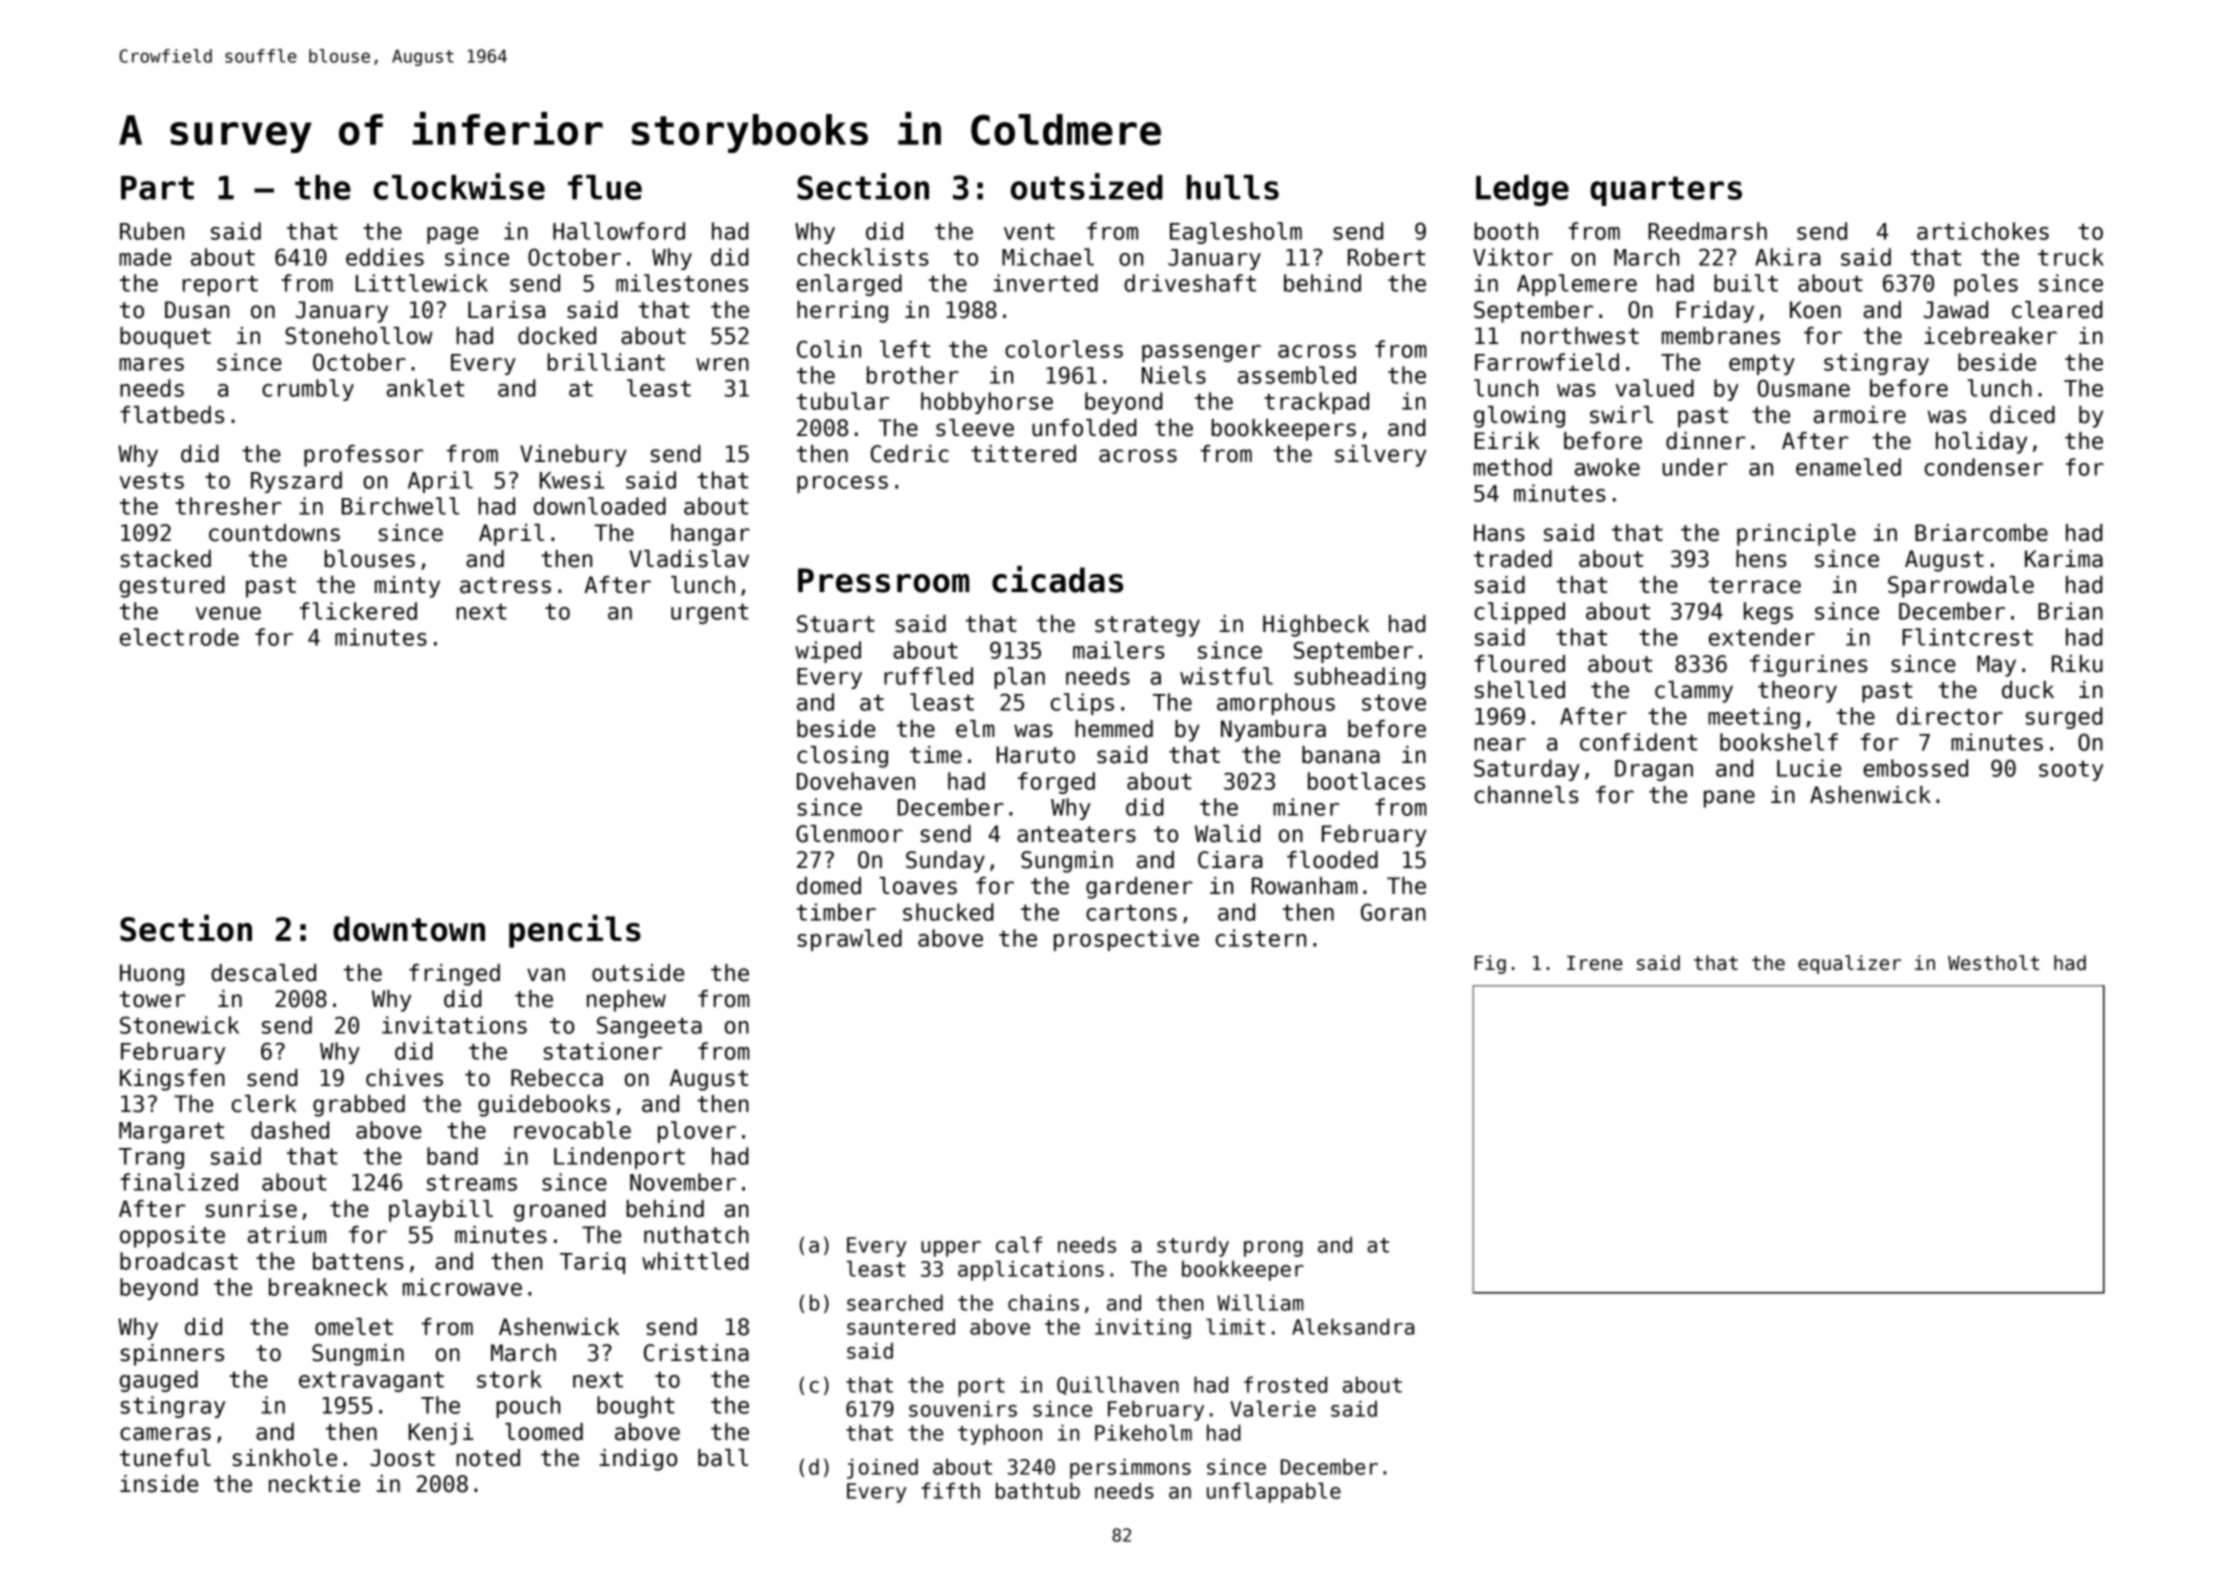 The height and width of the page is (1572, 2223). I want to click on terrace, so click(1755, 585).
